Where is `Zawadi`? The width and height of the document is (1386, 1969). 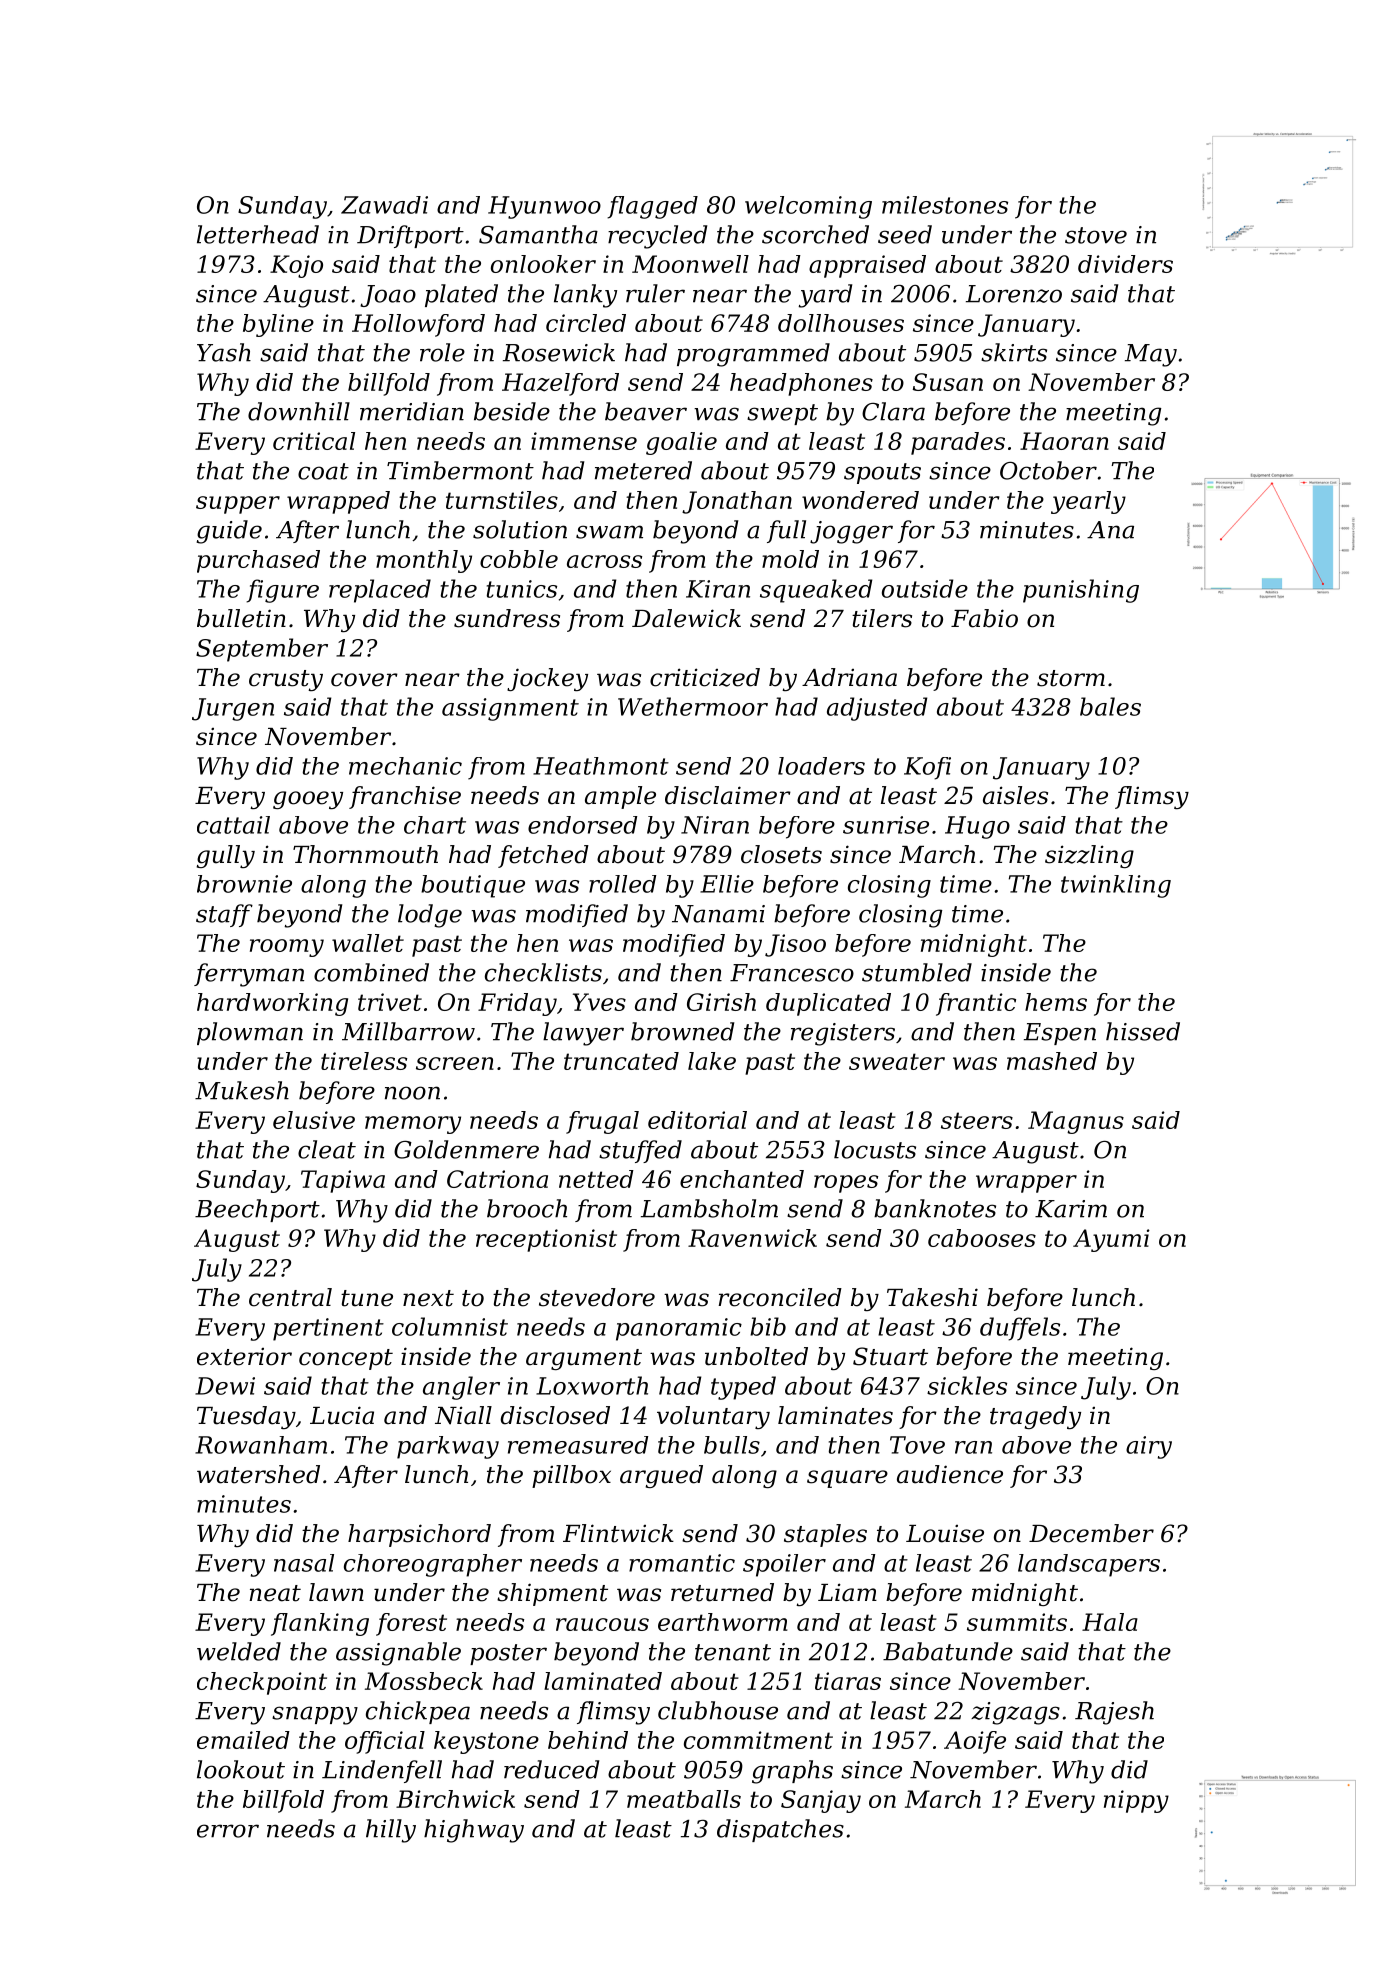 Zawadi is located at coordinates (384, 205).
